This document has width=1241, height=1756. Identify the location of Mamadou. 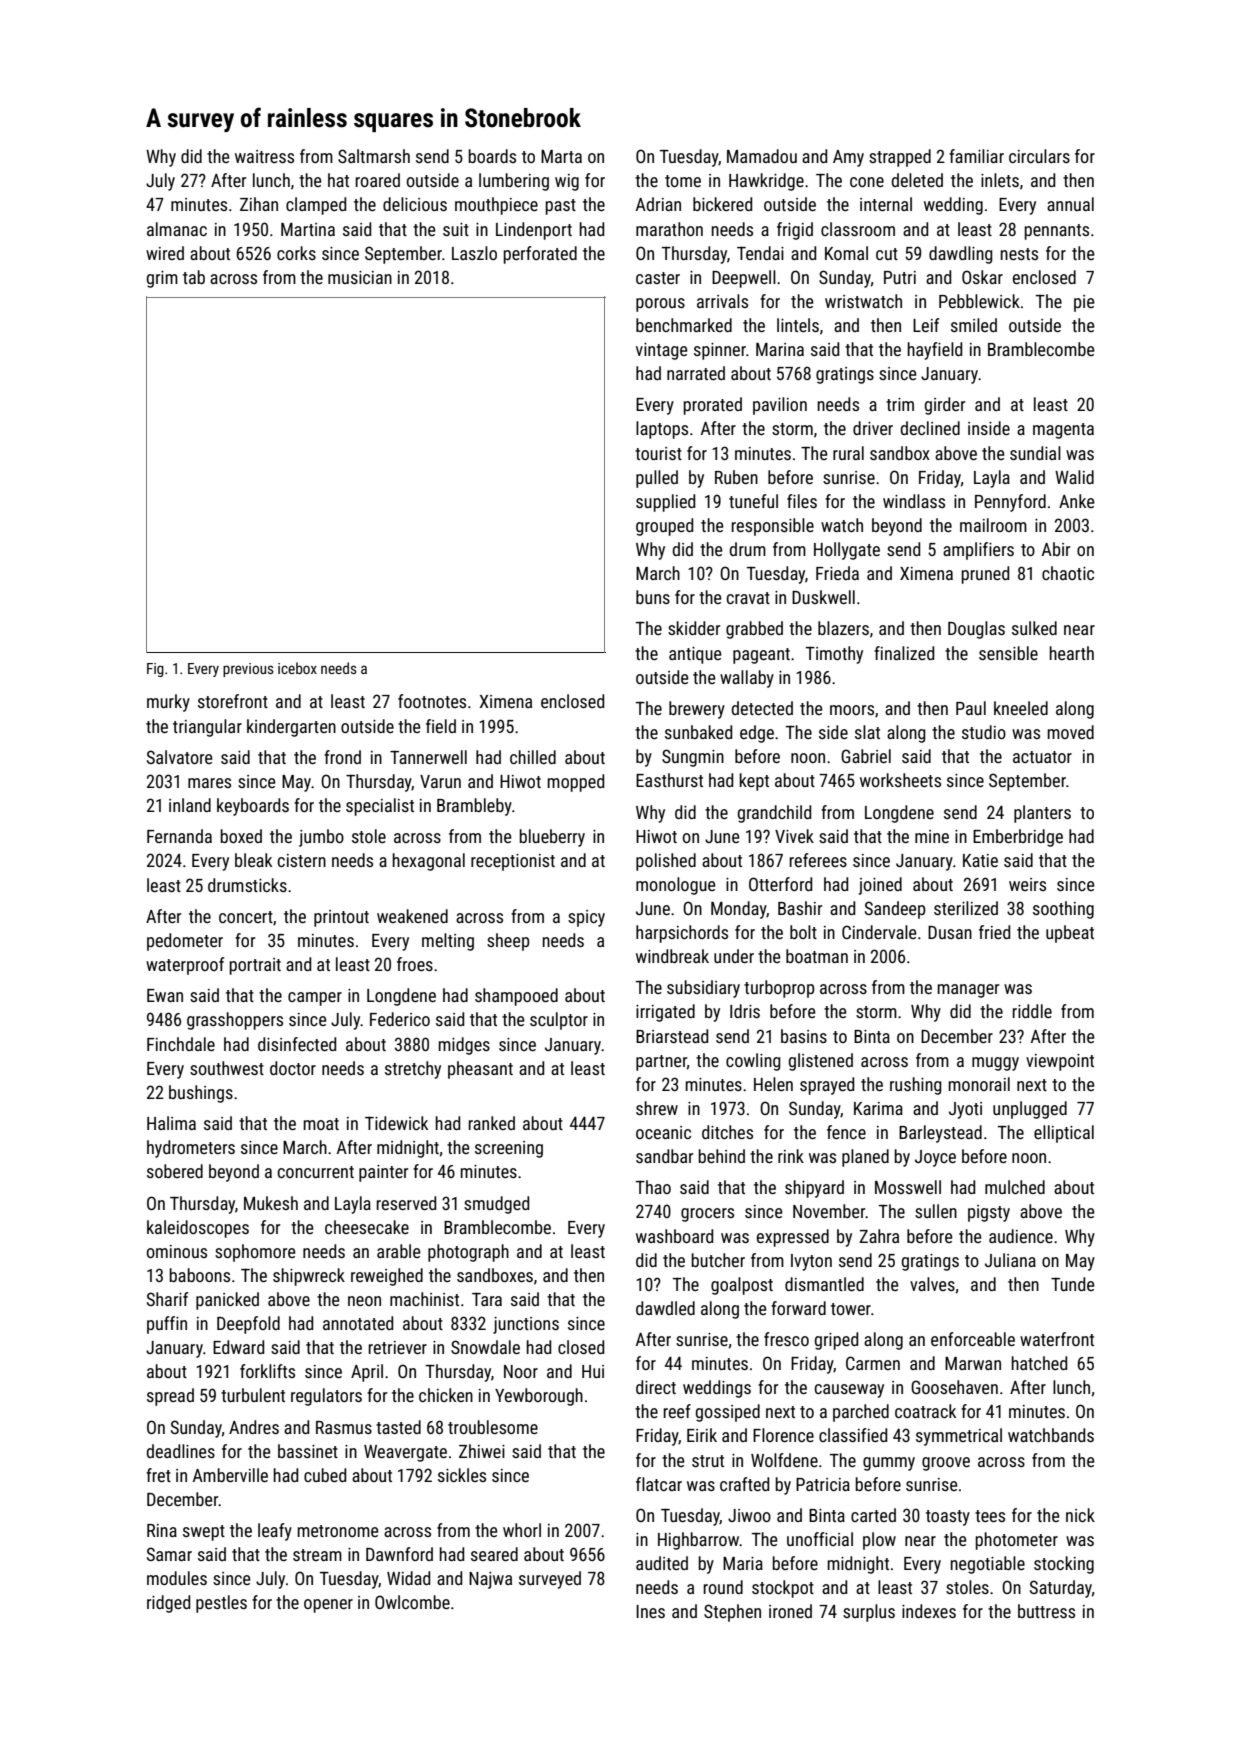
(762, 156).
